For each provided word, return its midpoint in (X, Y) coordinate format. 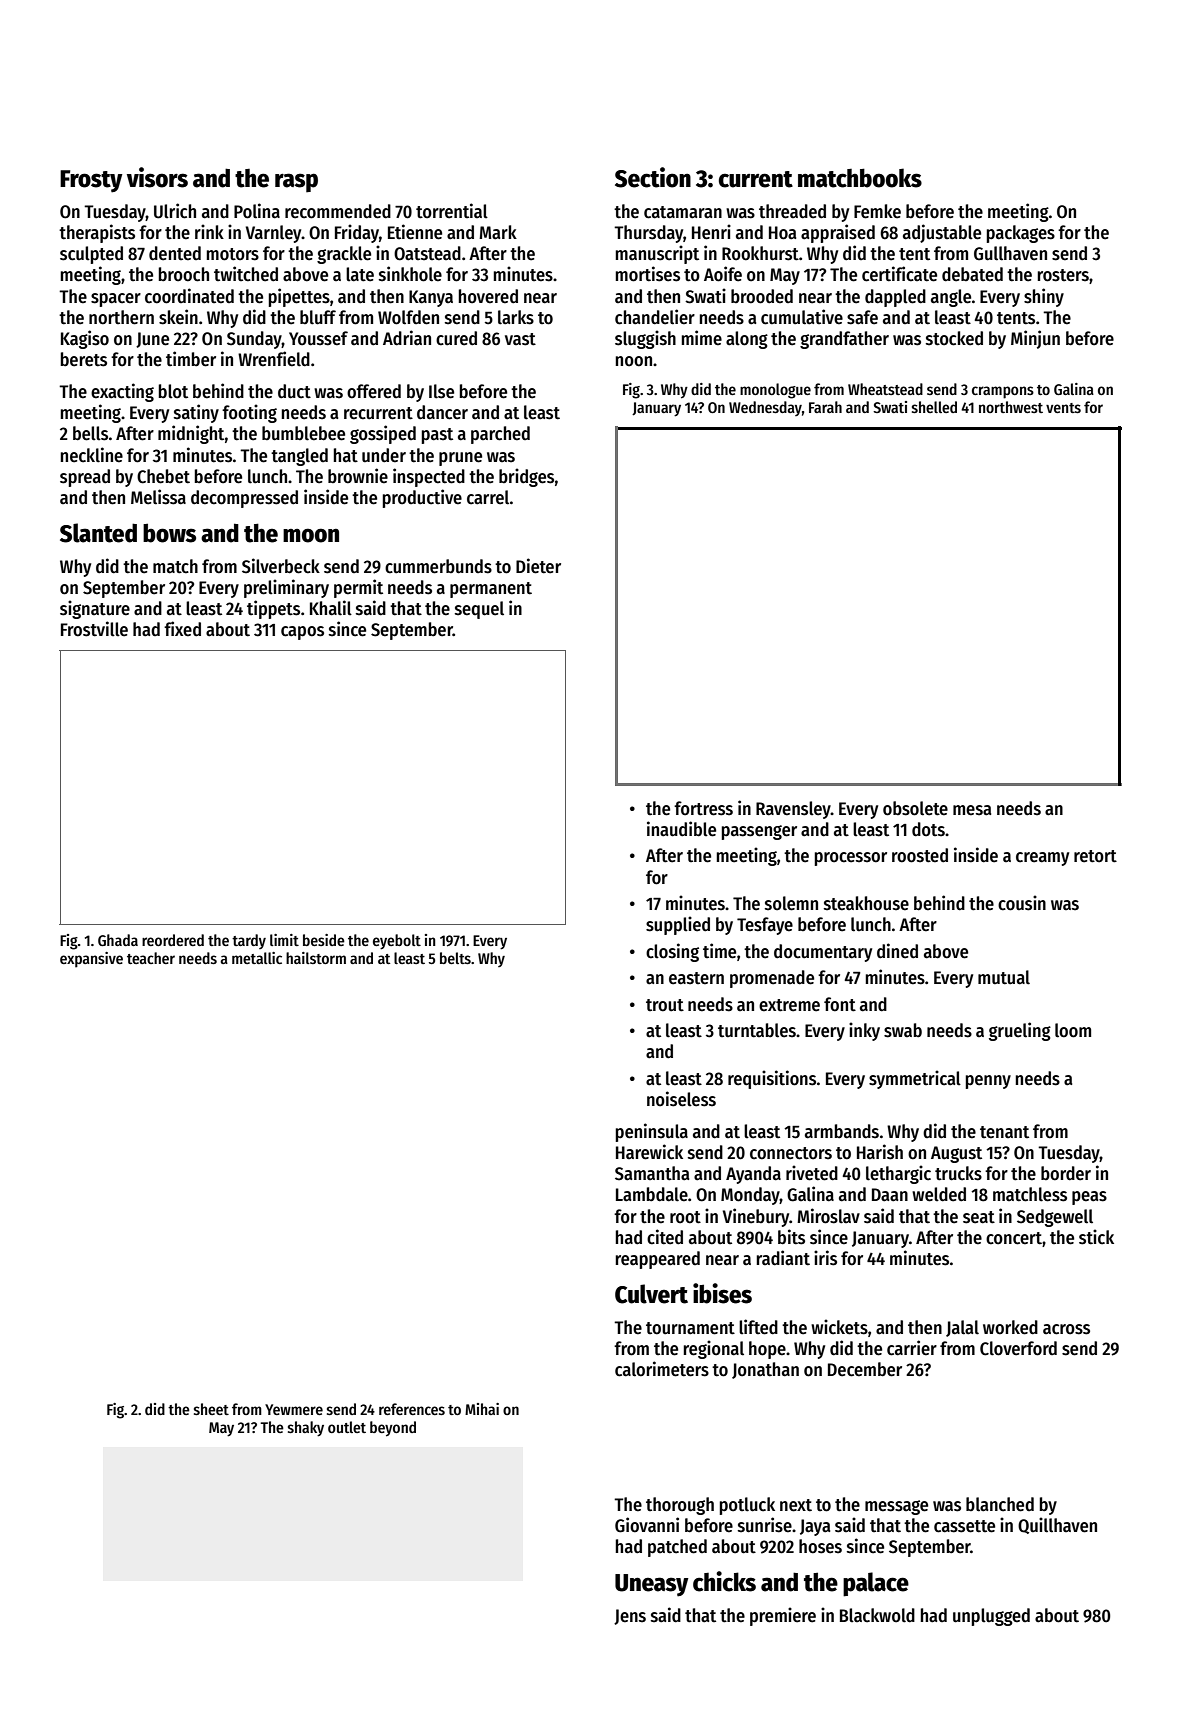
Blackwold (877, 1615)
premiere (783, 1616)
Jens (630, 1617)
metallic (257, 958)
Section (653, 177)
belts (455, 958)
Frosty (91, 181)
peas (1089, 1198)
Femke (877, 211)
